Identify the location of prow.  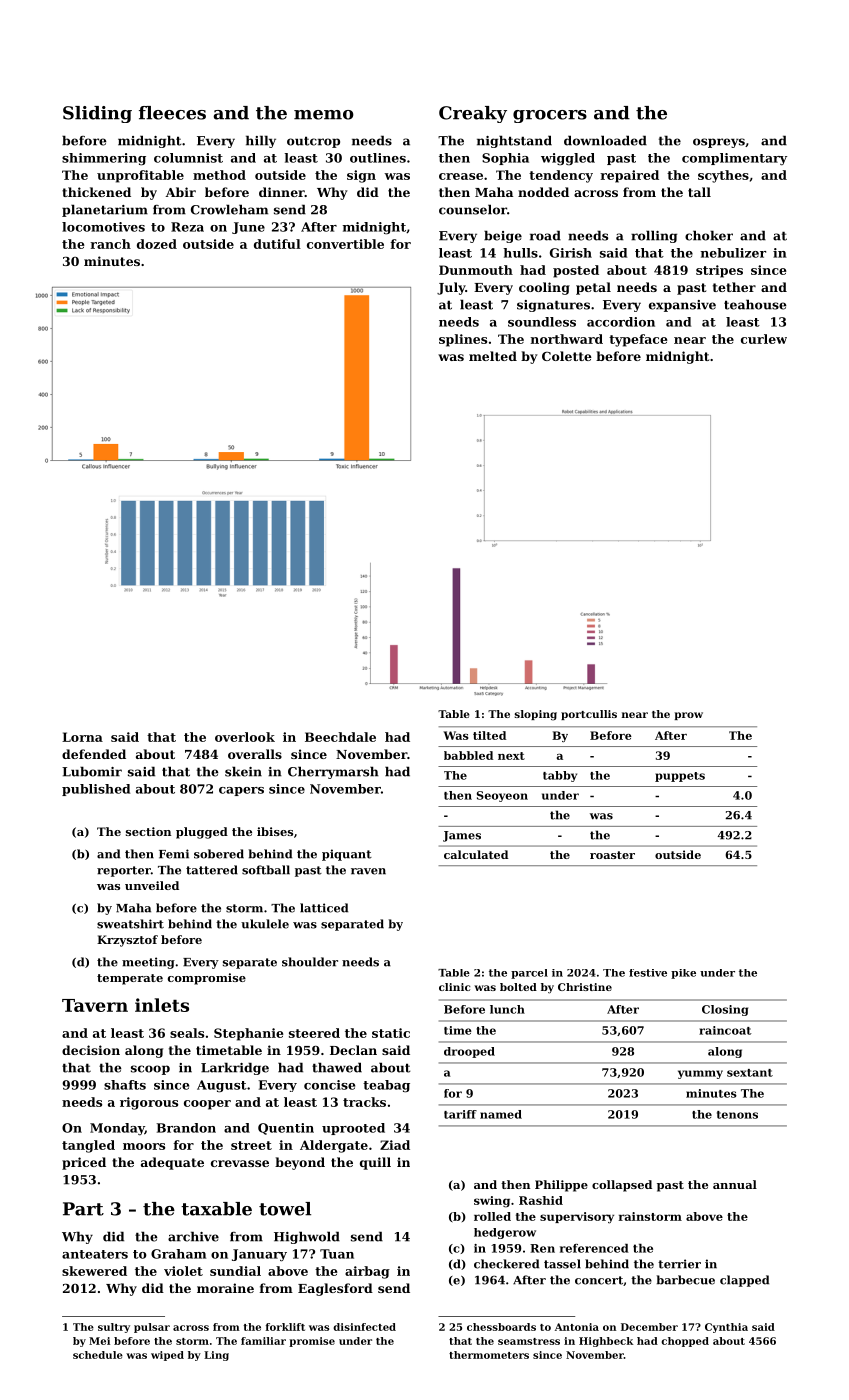
(689, 716).
